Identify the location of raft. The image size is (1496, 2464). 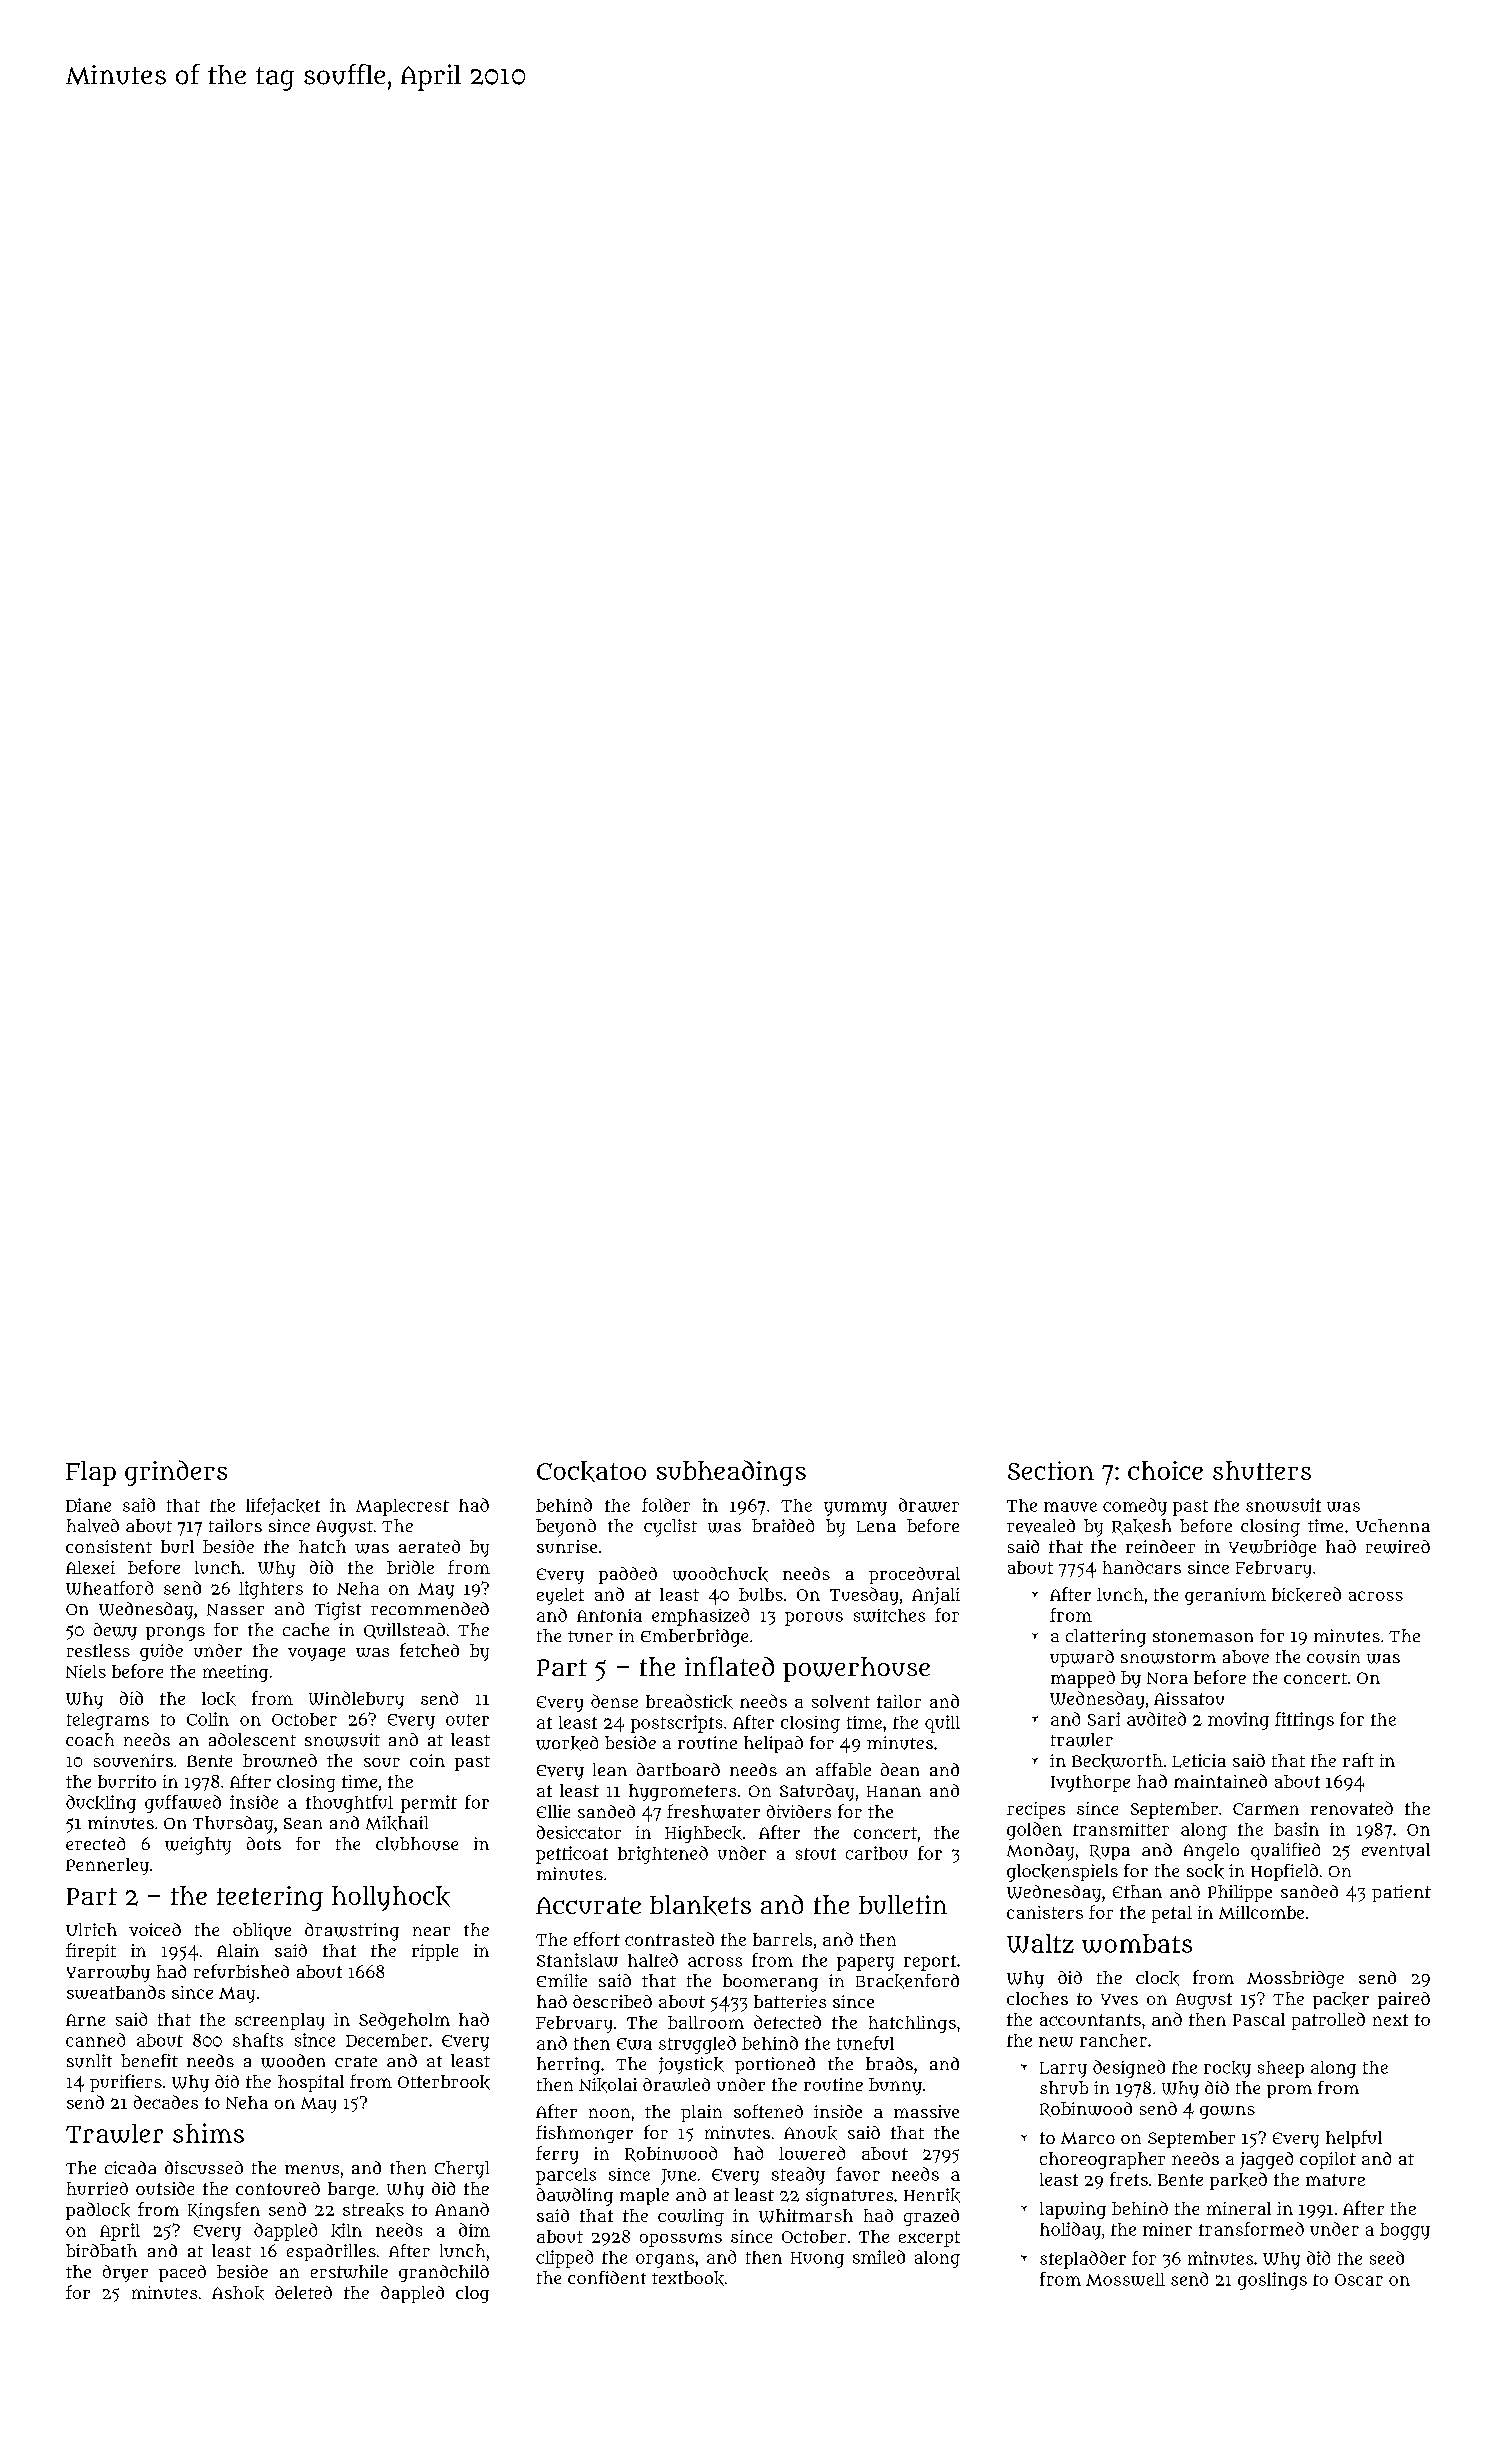
(1358, 1760).
